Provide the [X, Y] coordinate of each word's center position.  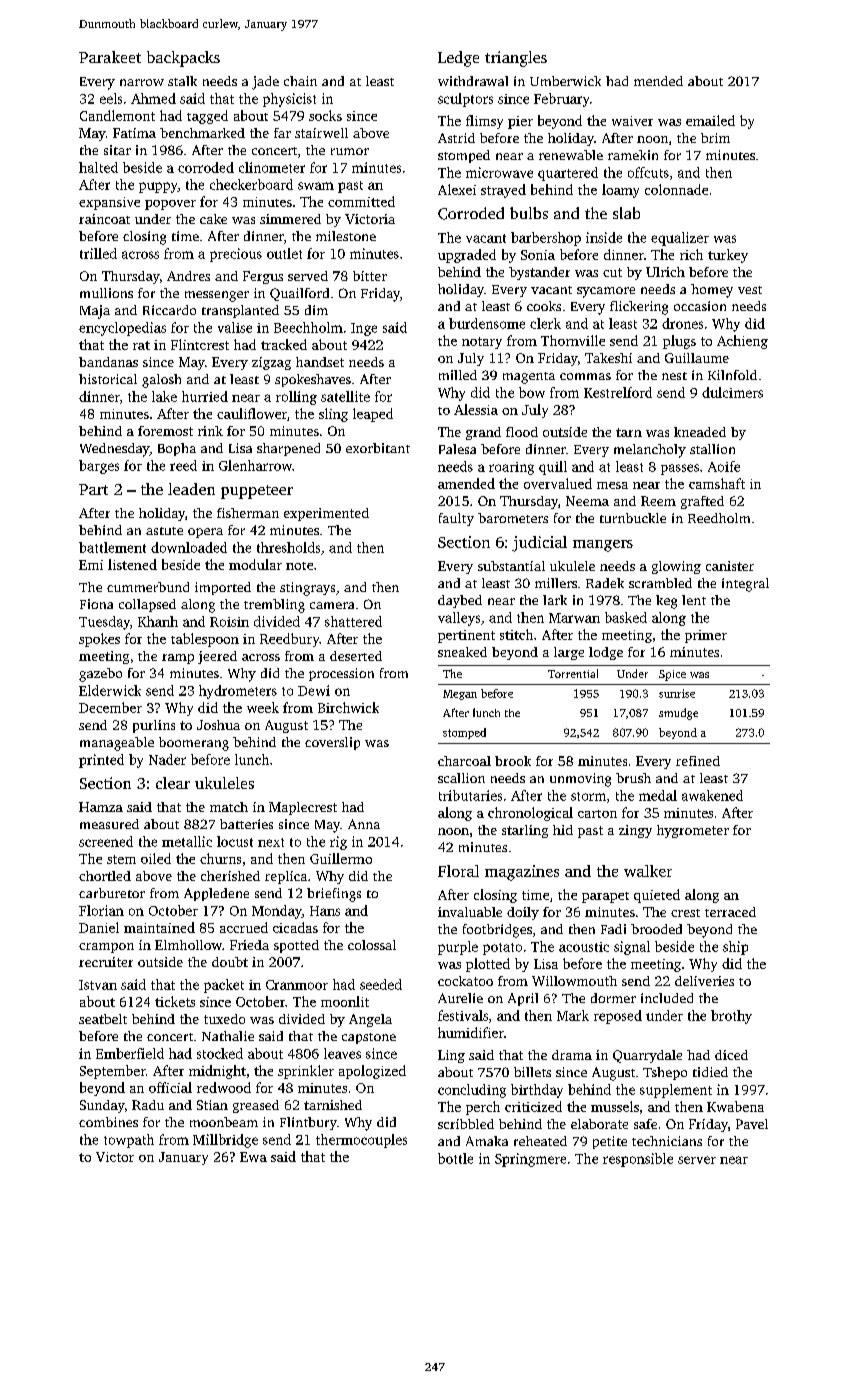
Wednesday [114, 450]
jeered [217, 657]
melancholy [650, 451]
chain [300, 81]
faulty [456, 519]
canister [730, 566]
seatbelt [103, 1019]
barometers [513, 518]
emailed [710, 120]
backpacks [183, 59]
